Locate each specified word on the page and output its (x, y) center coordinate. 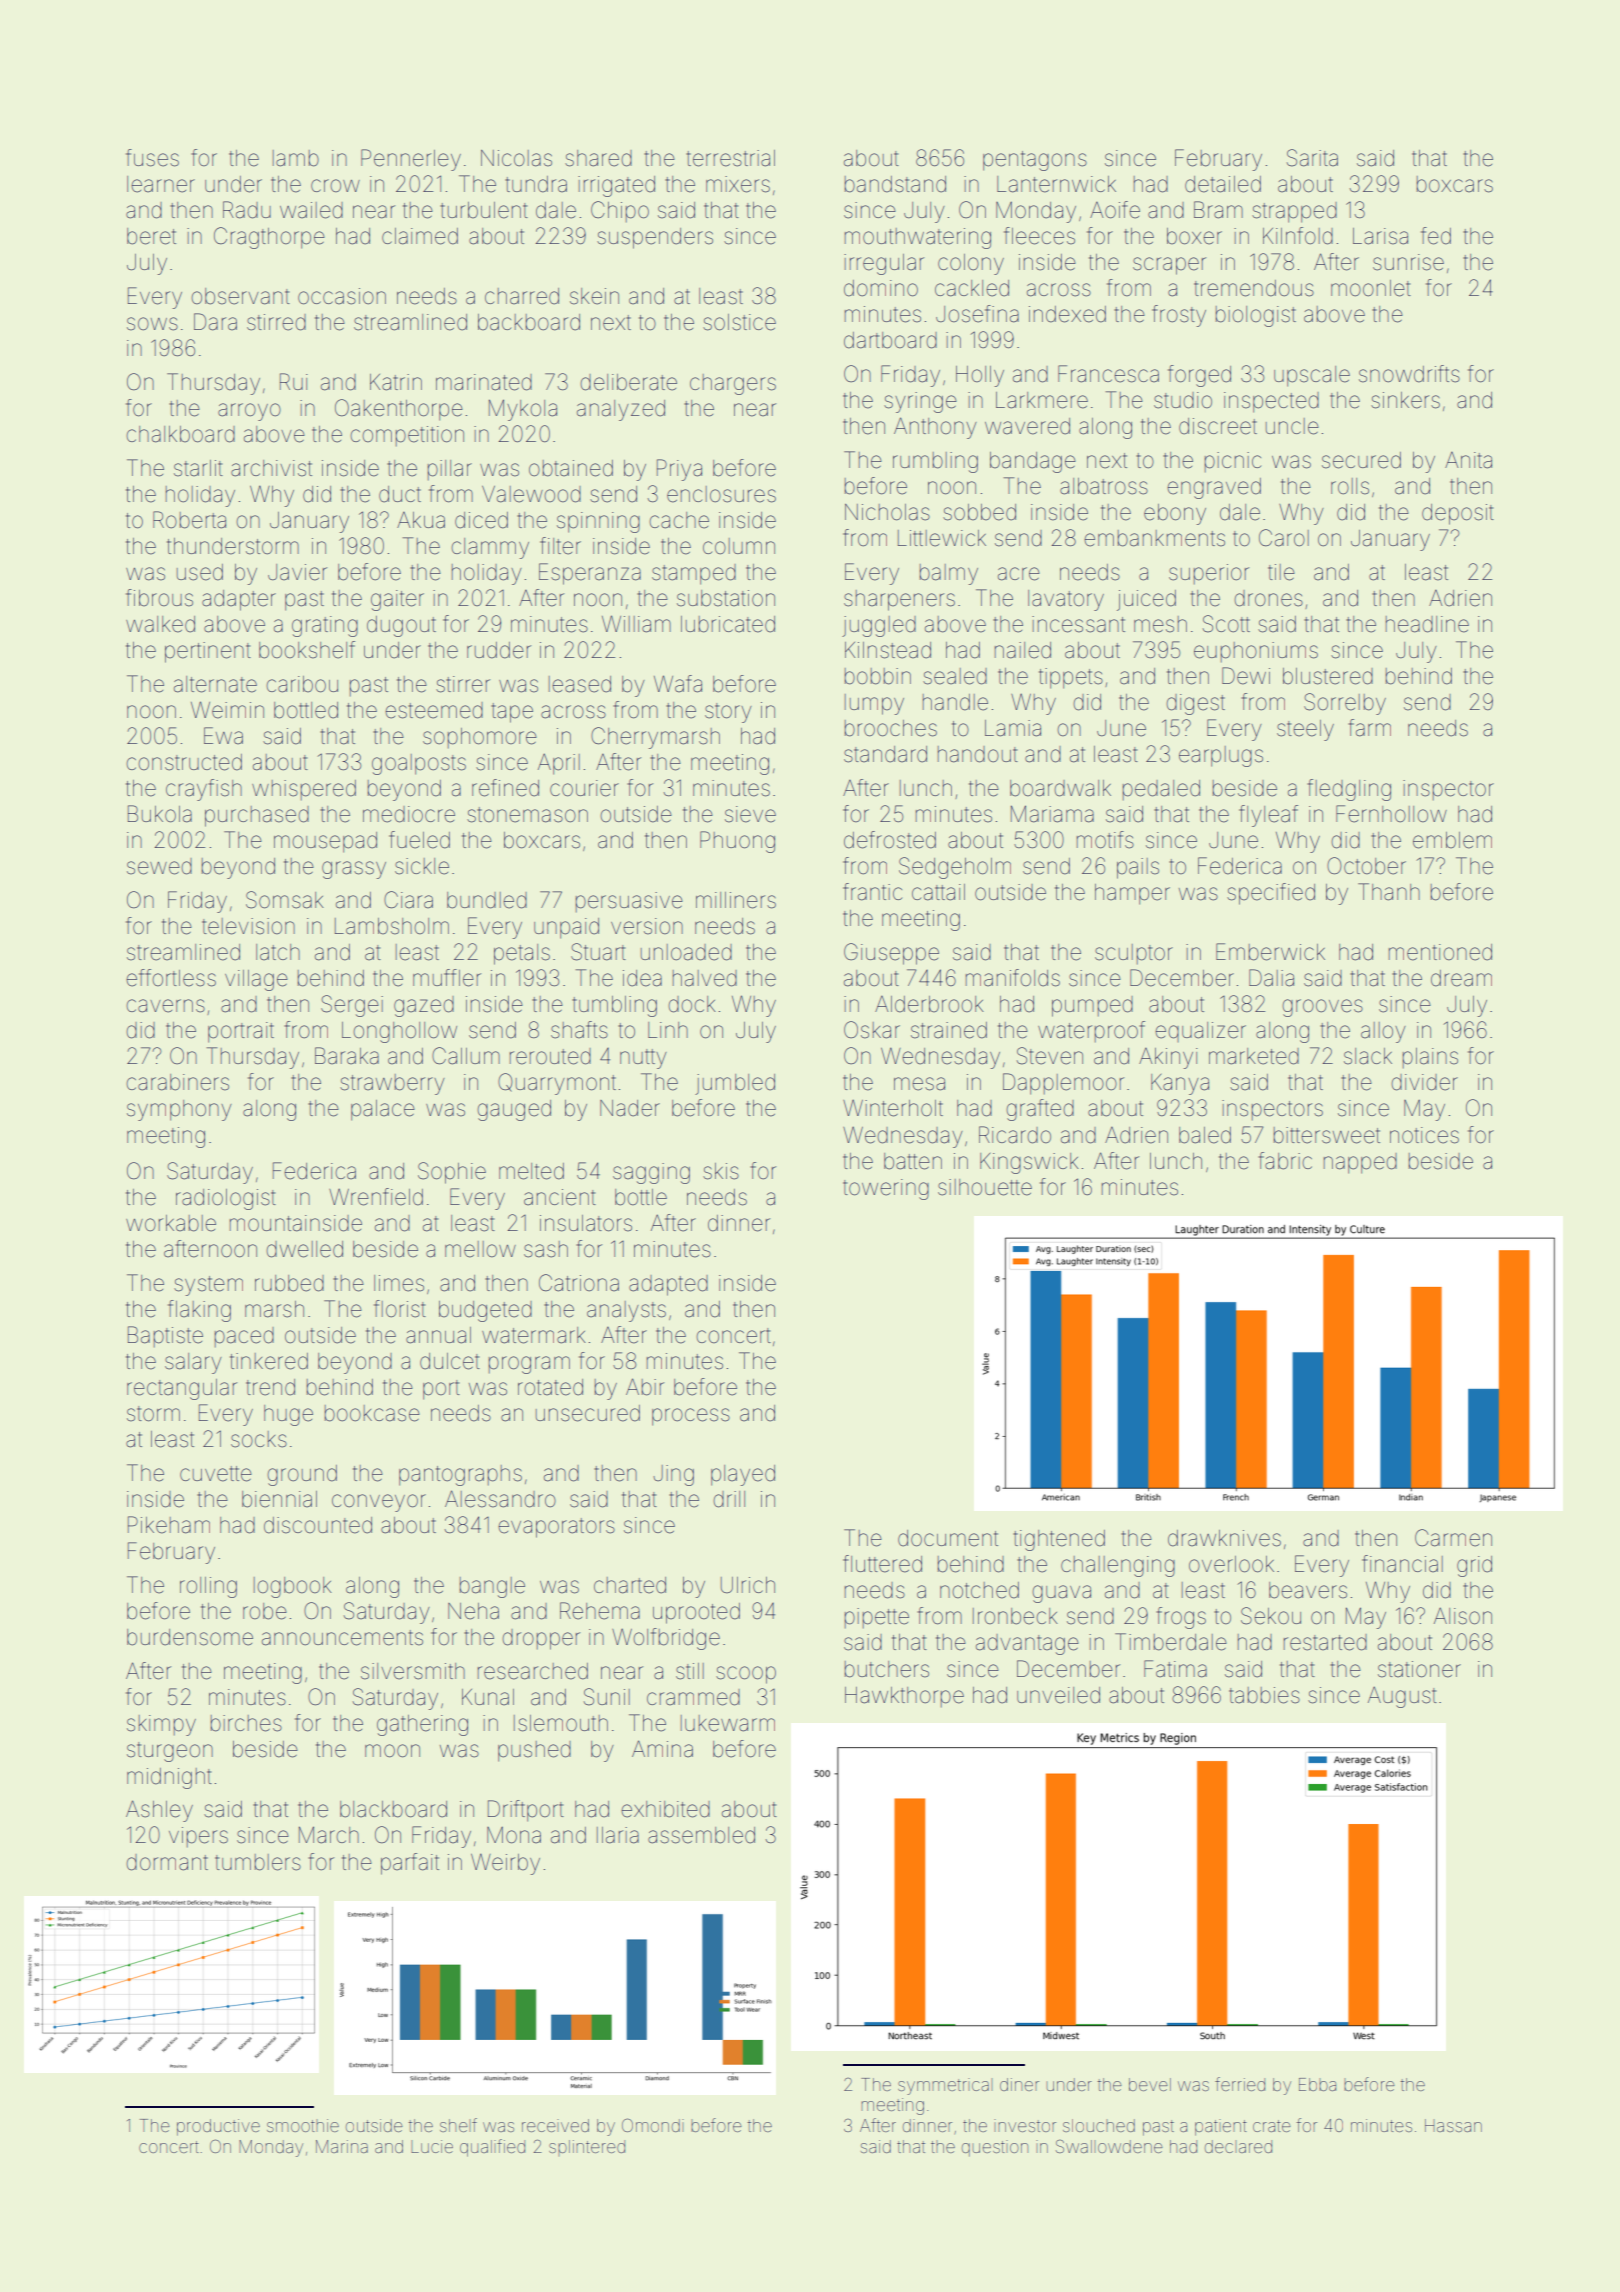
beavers (1308, 1590)
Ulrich (748, 1585)
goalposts (419, 764)
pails (1138, 868)
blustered (1328, 676)
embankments (1155, 538)
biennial (279, 1499)
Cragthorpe (269, 238)
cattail (938, 892)
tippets (1071, 678)
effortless (171, 978)
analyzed (621, 410)
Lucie (432, 2146)
